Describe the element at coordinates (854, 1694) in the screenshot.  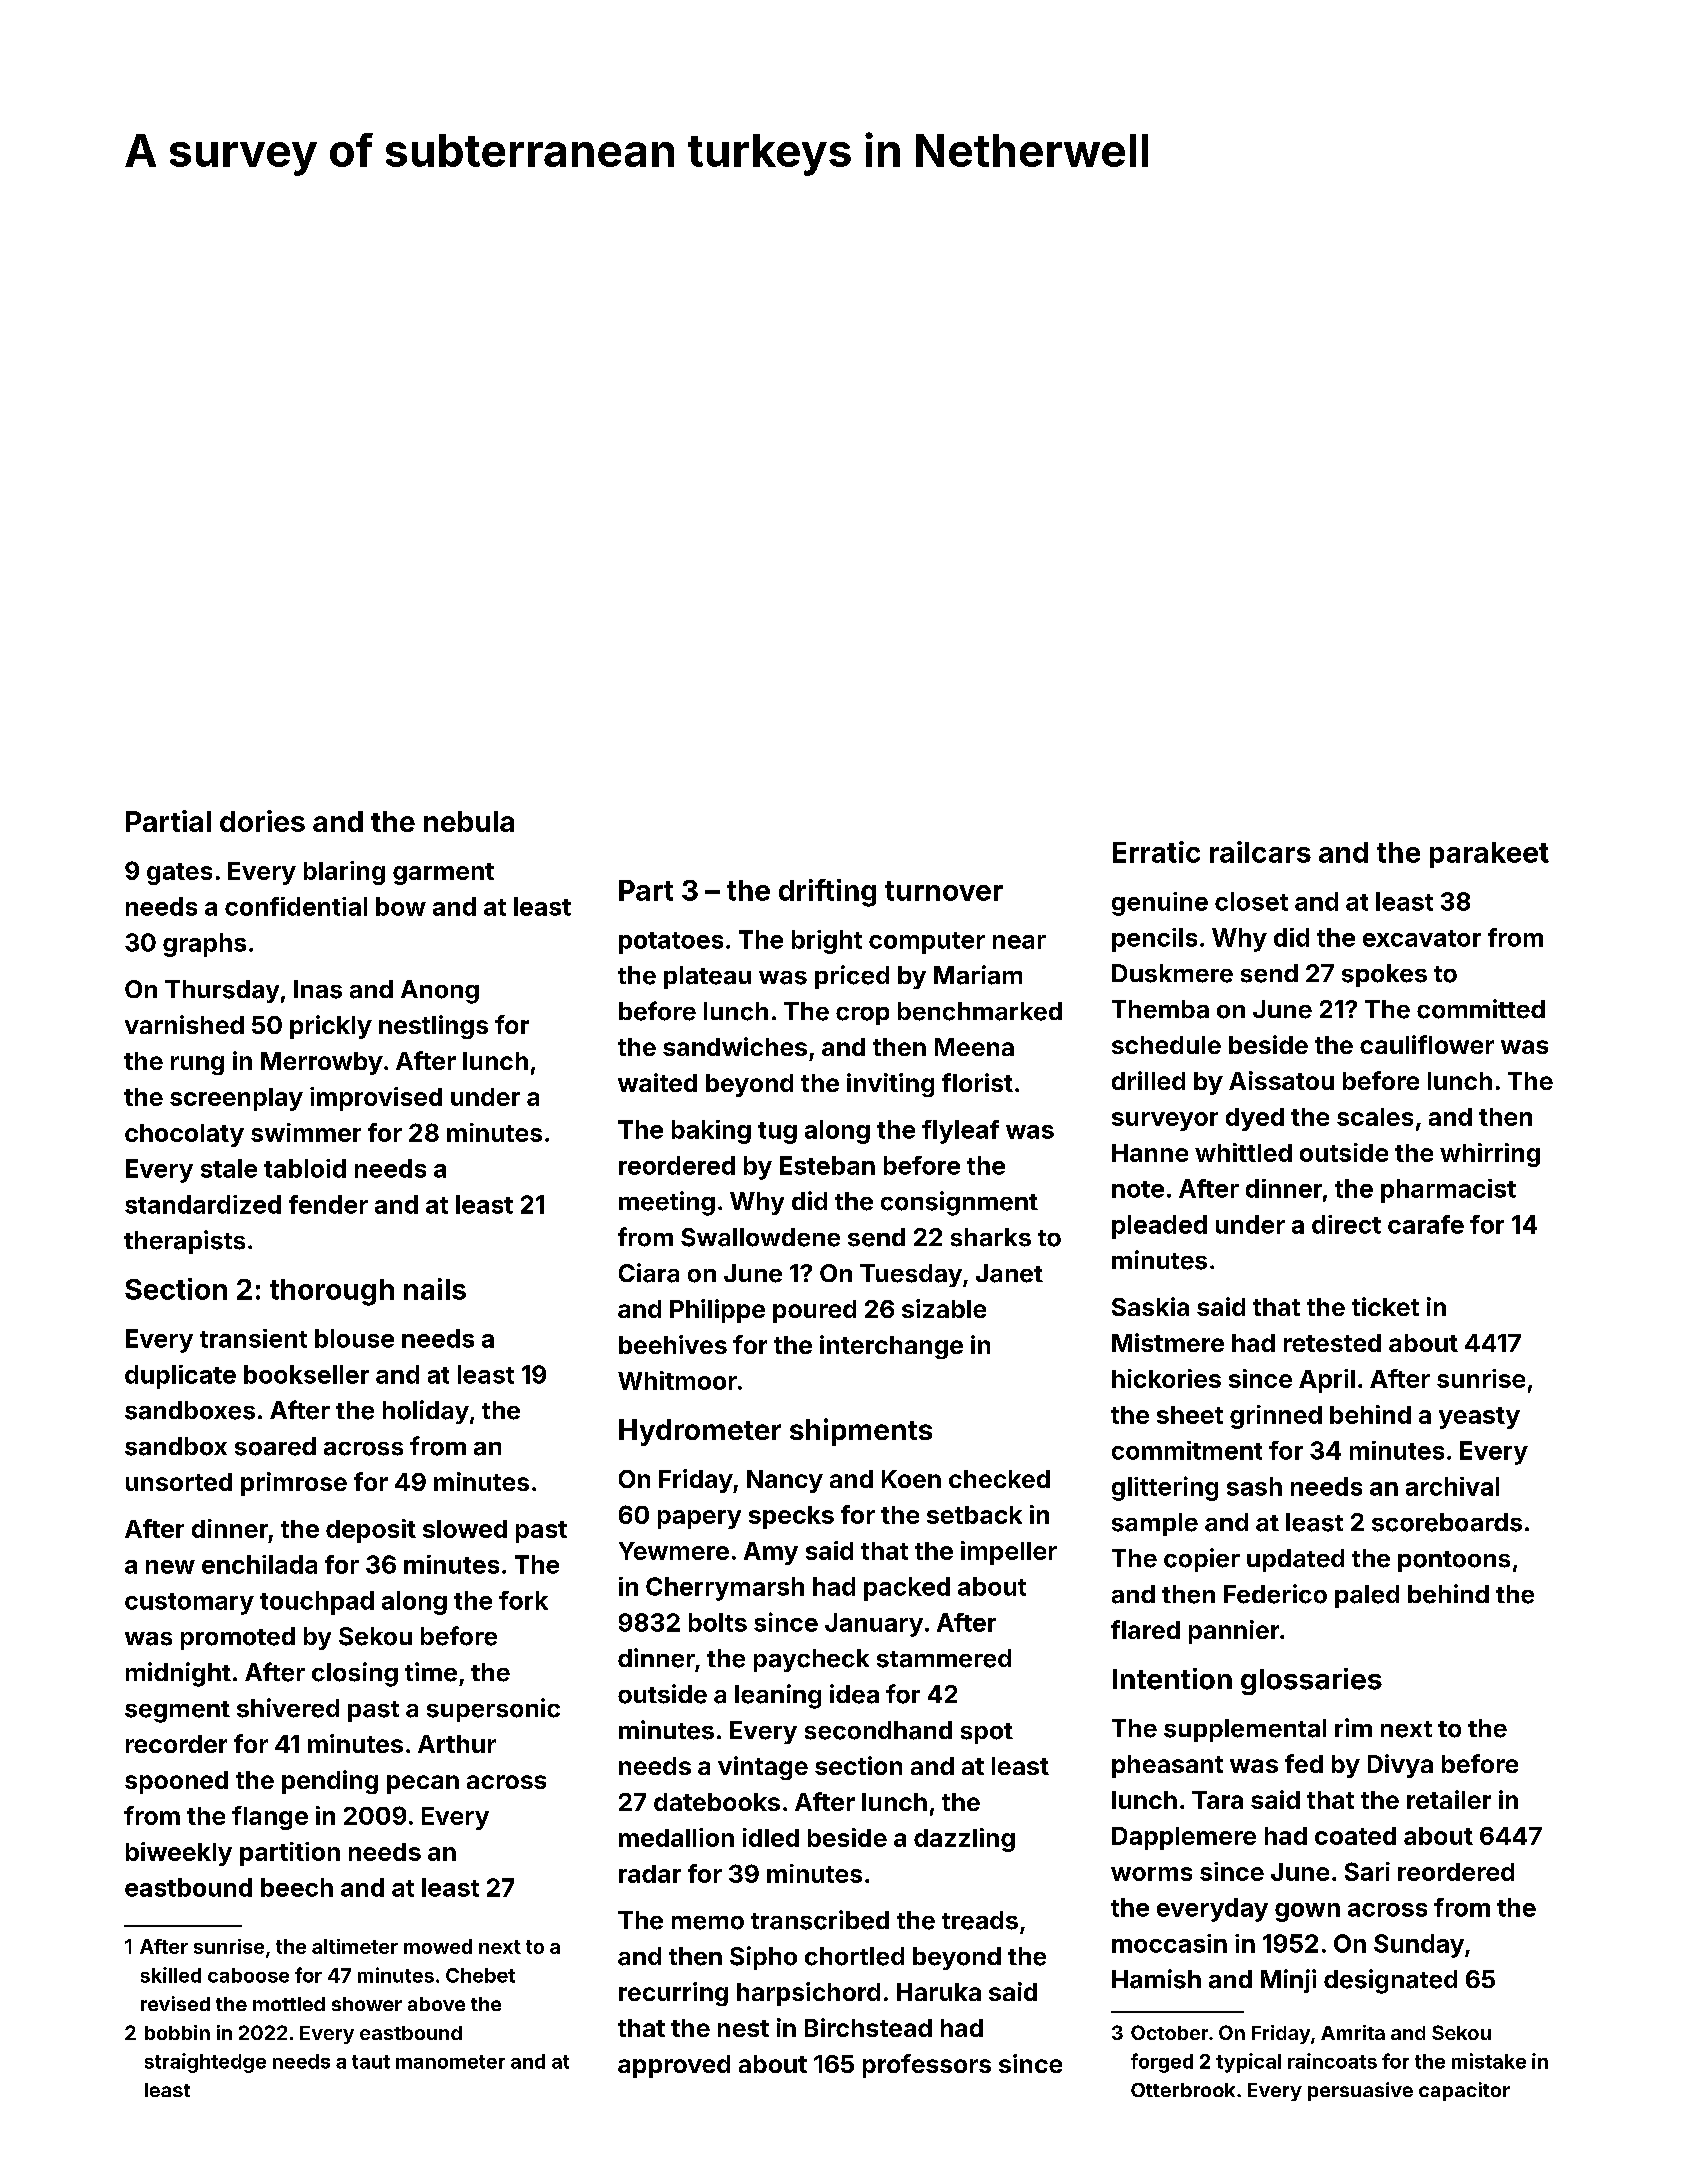
I see `idea` at that location.
